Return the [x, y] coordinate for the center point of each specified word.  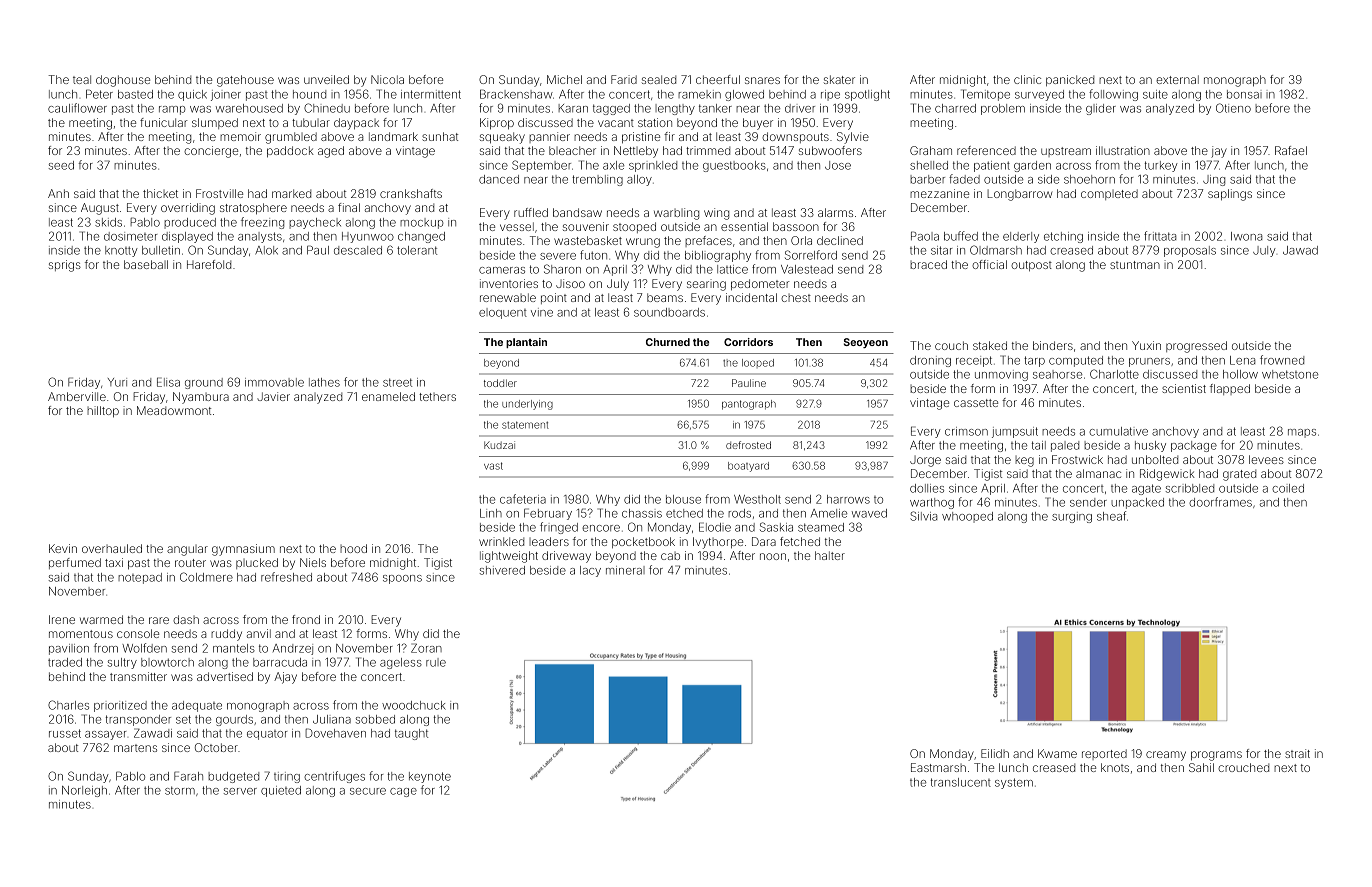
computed [1076, 361]
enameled [388, 396]
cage [403, 792]
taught [411, 734]
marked [291, 193]
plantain [526, 343]
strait [1297, 753]
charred [955, 108]
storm [180, 790]
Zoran [426, 648]
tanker [715, 108]
